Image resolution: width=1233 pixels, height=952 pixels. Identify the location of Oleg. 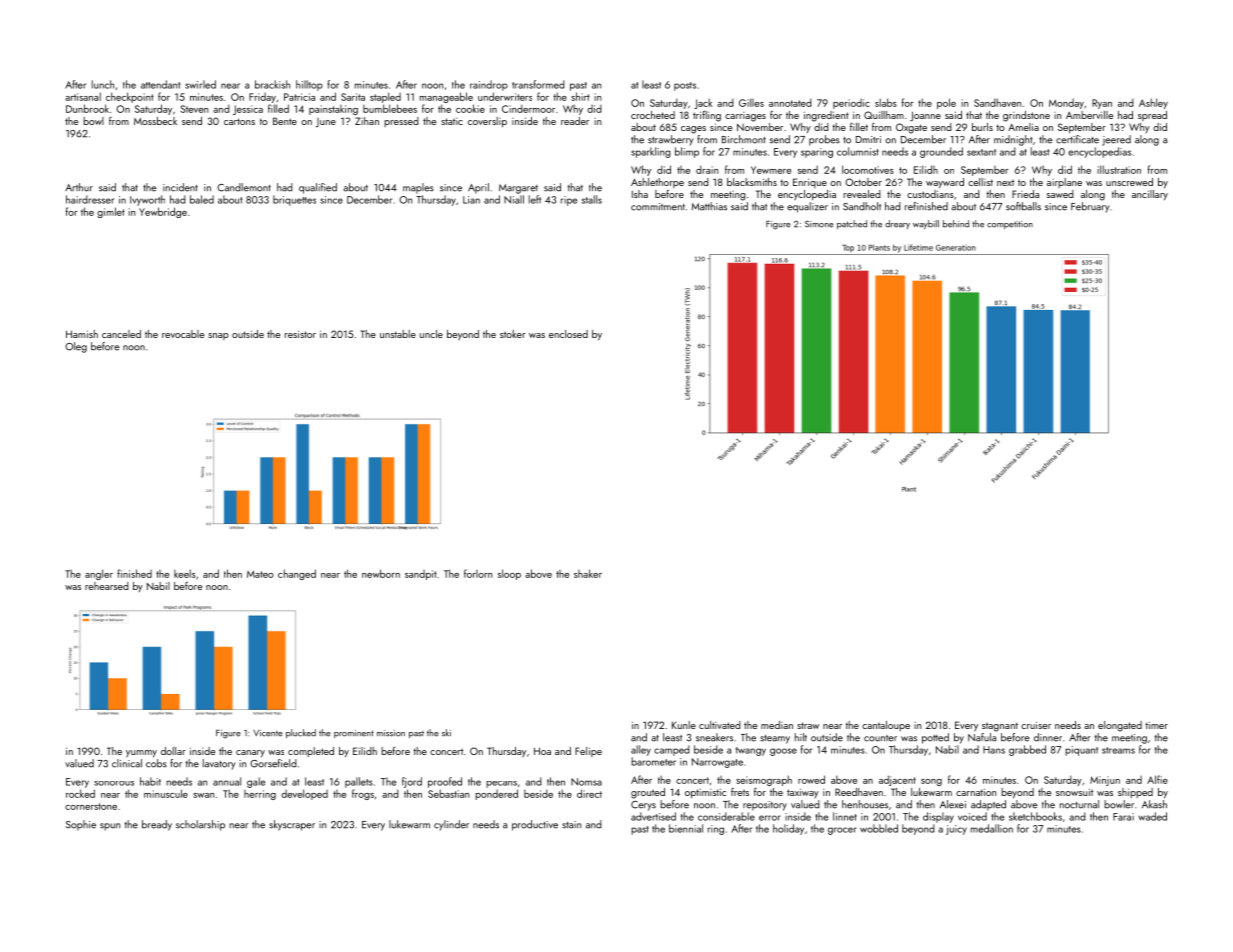
(76, 347).
